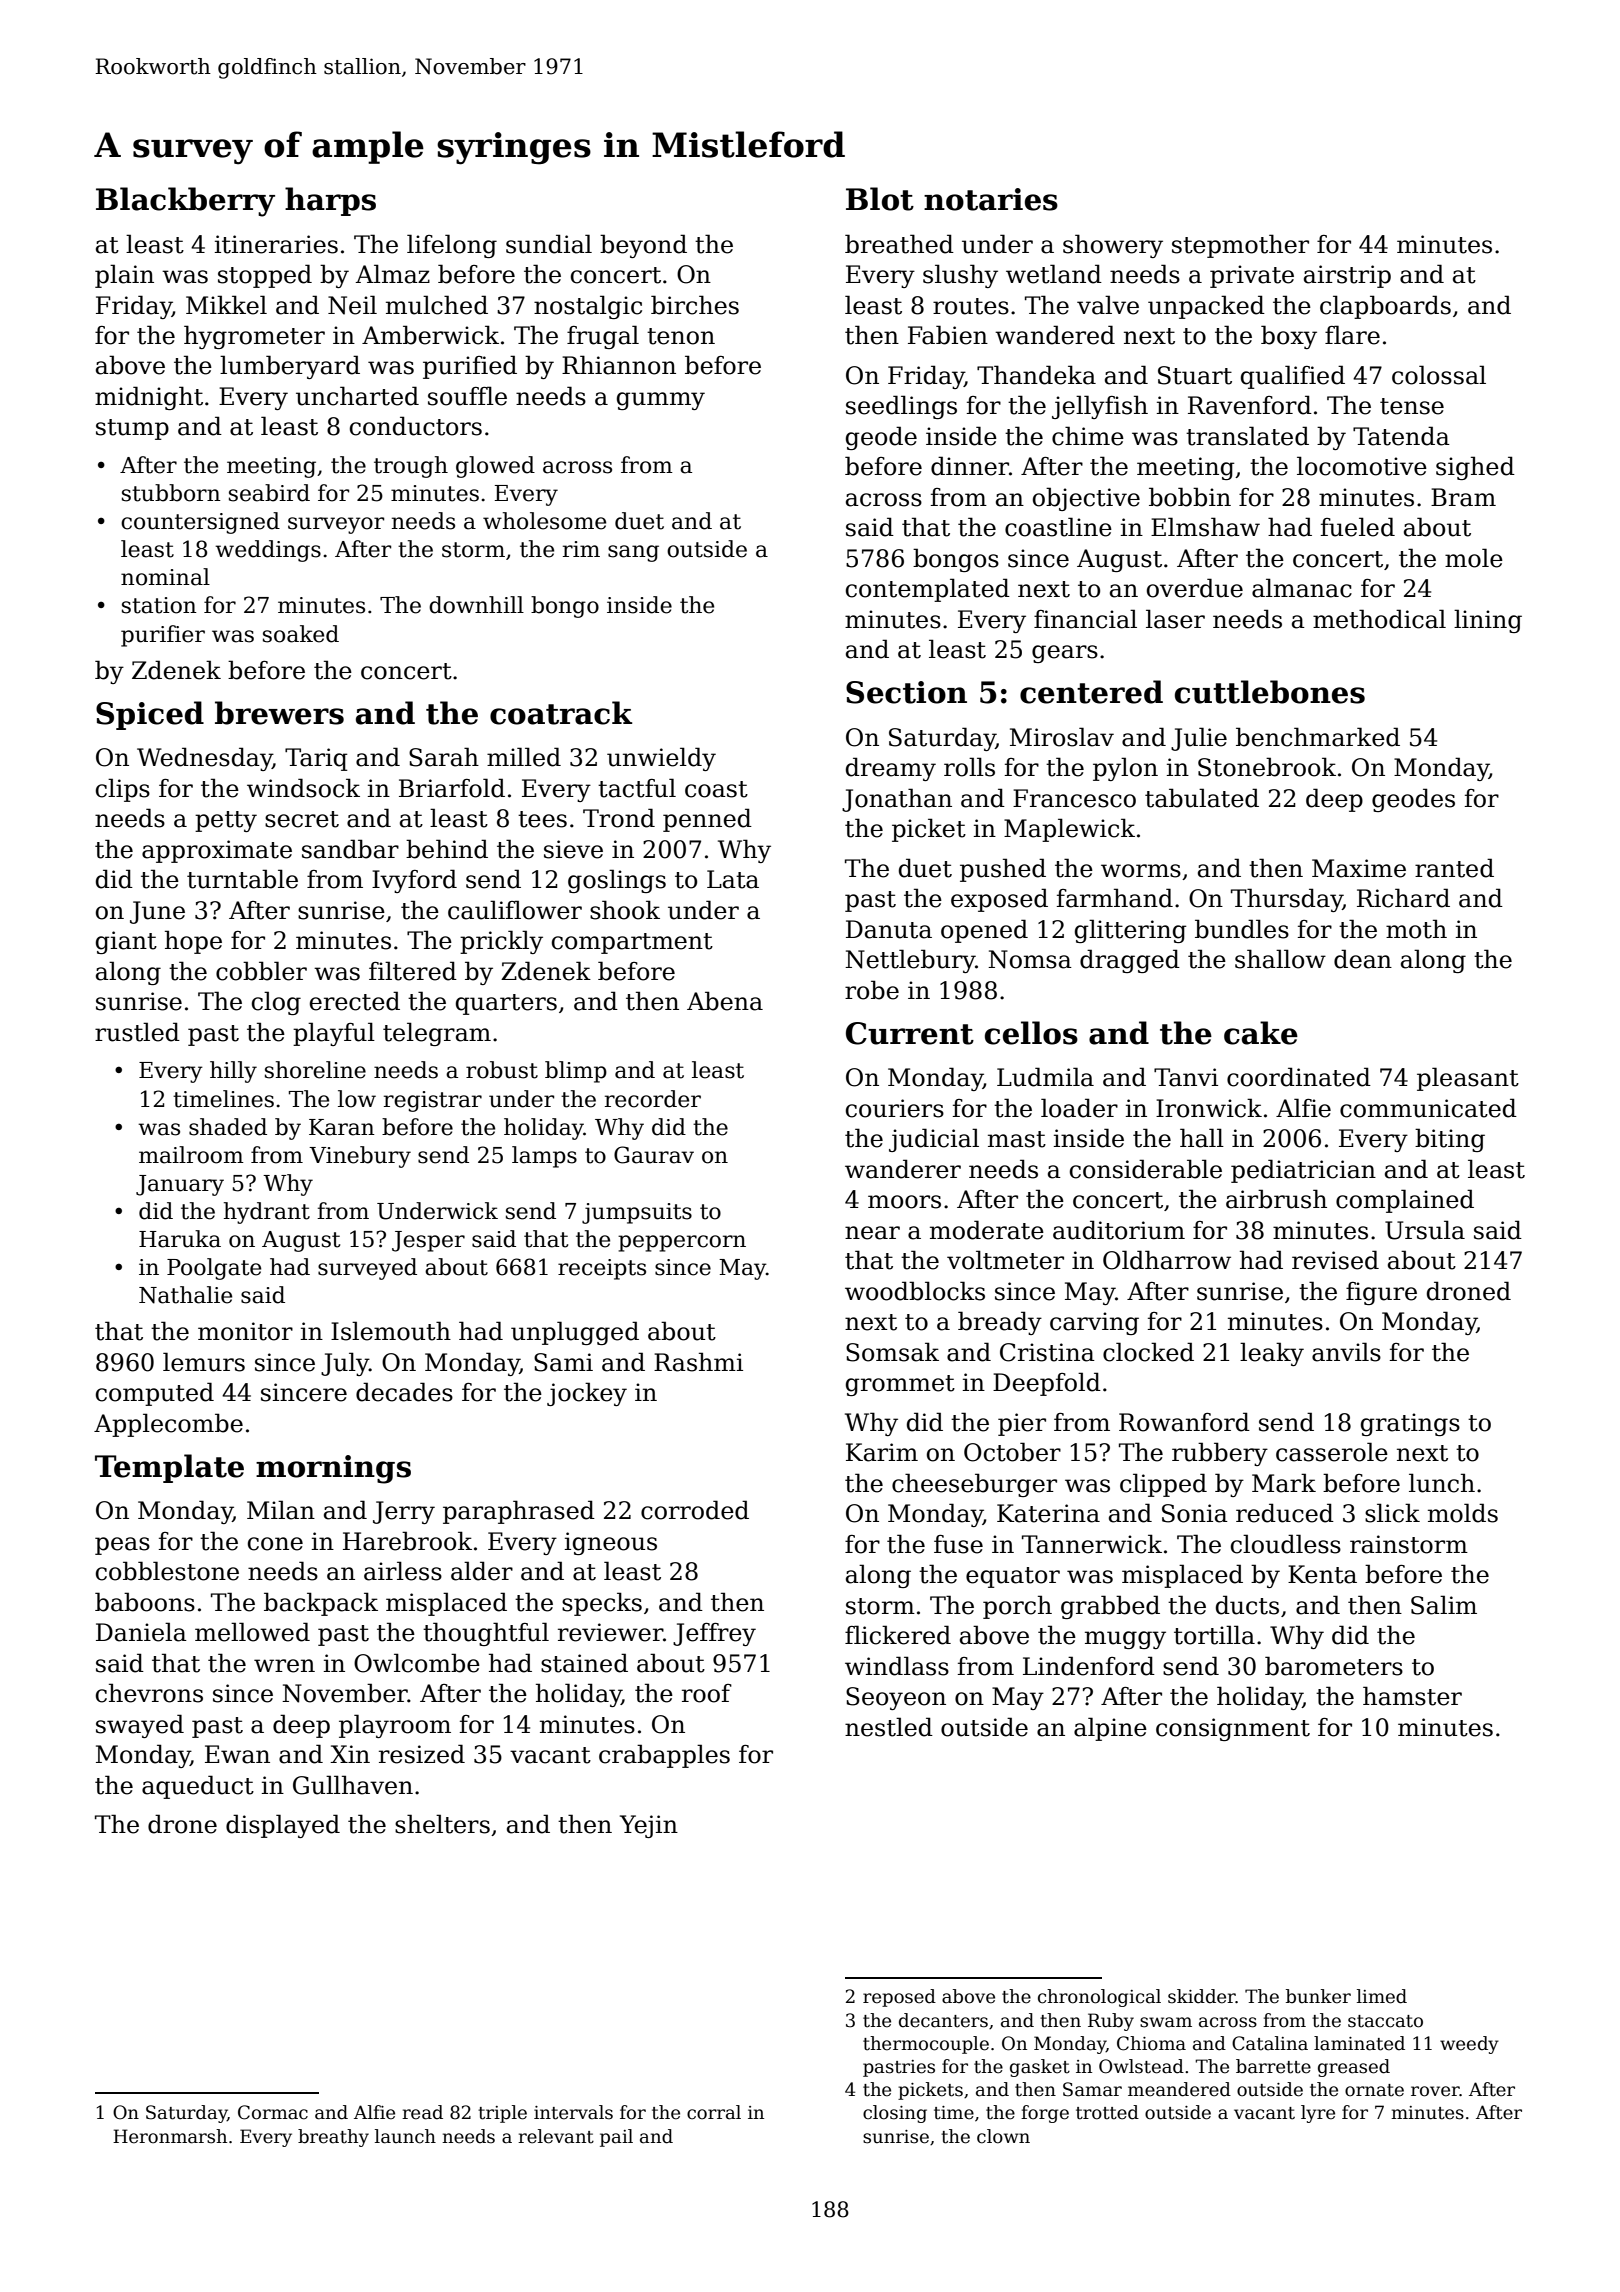 The width and height of the image is (1620, 2292). I want to click on Wednesday, so click(204, 759).
